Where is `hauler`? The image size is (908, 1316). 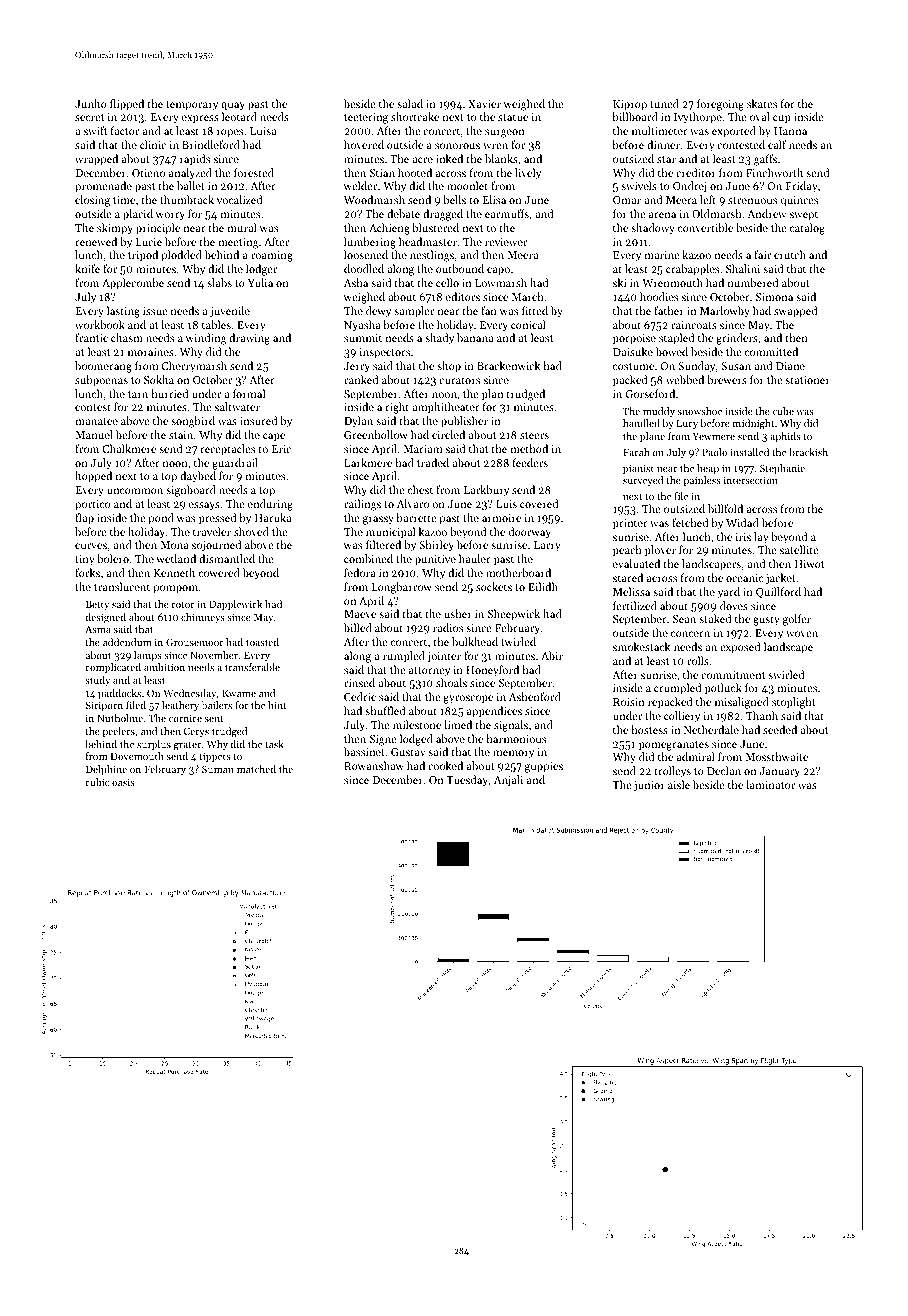 hauler is located at coordinates (475, 558).
